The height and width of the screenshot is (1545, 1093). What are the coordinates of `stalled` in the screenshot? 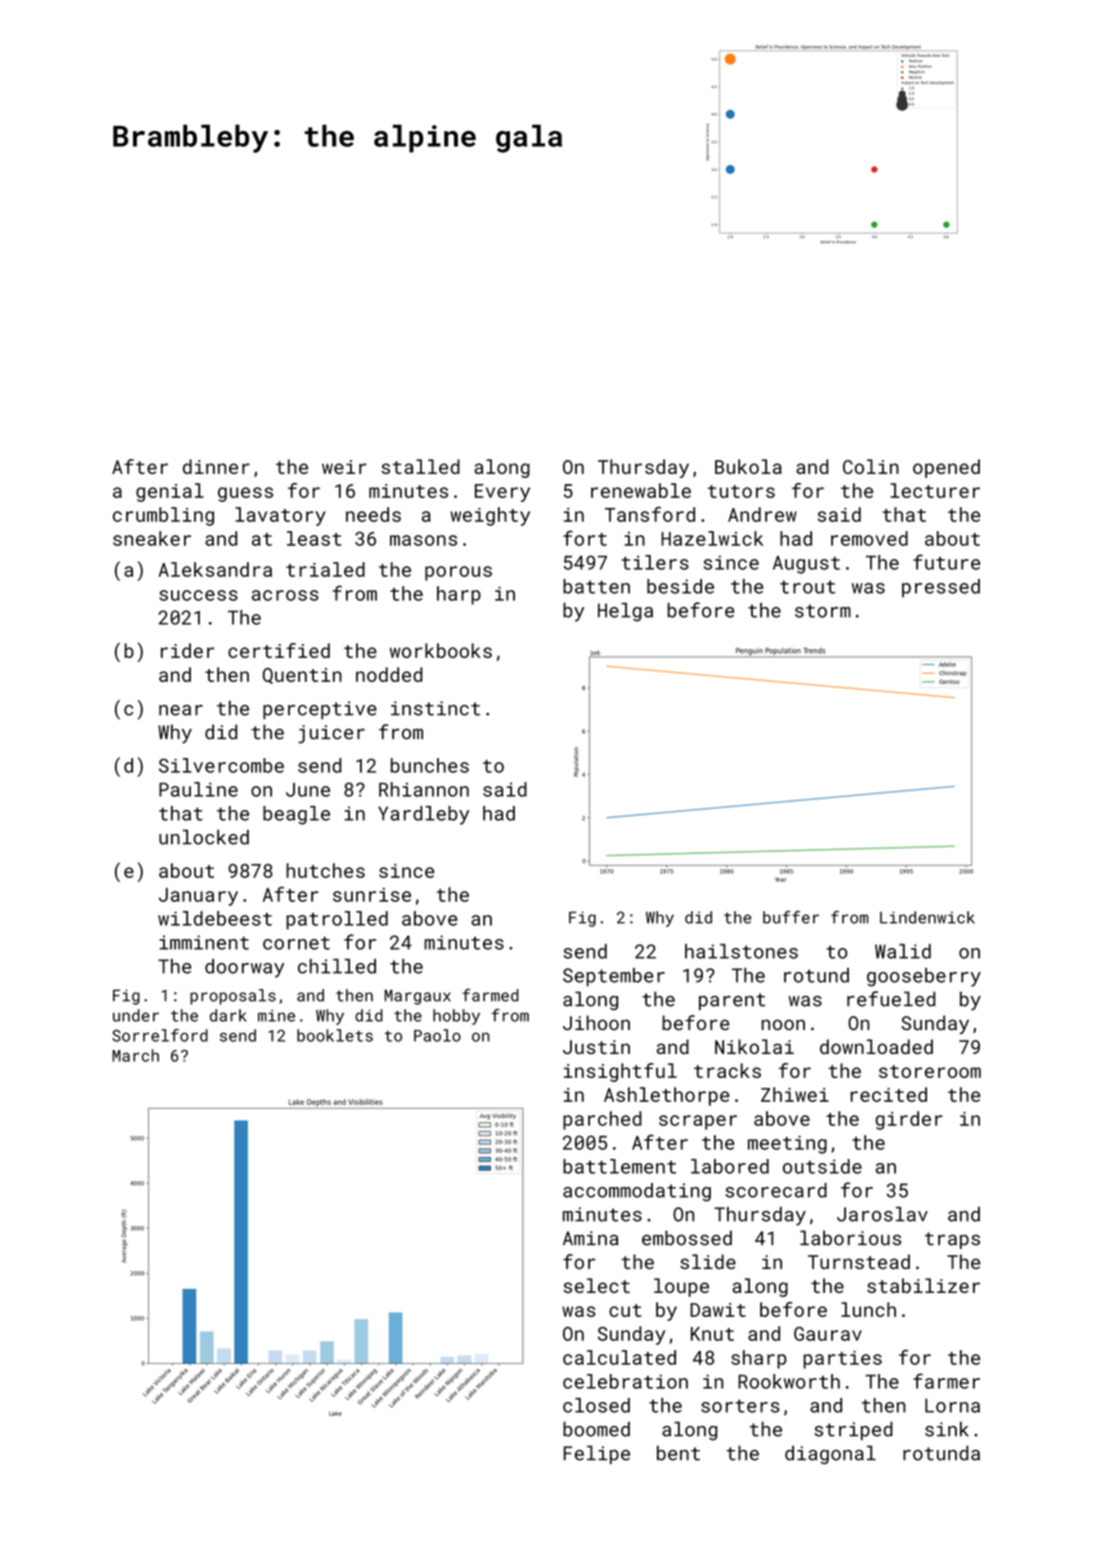 It's located at (420, 466).
